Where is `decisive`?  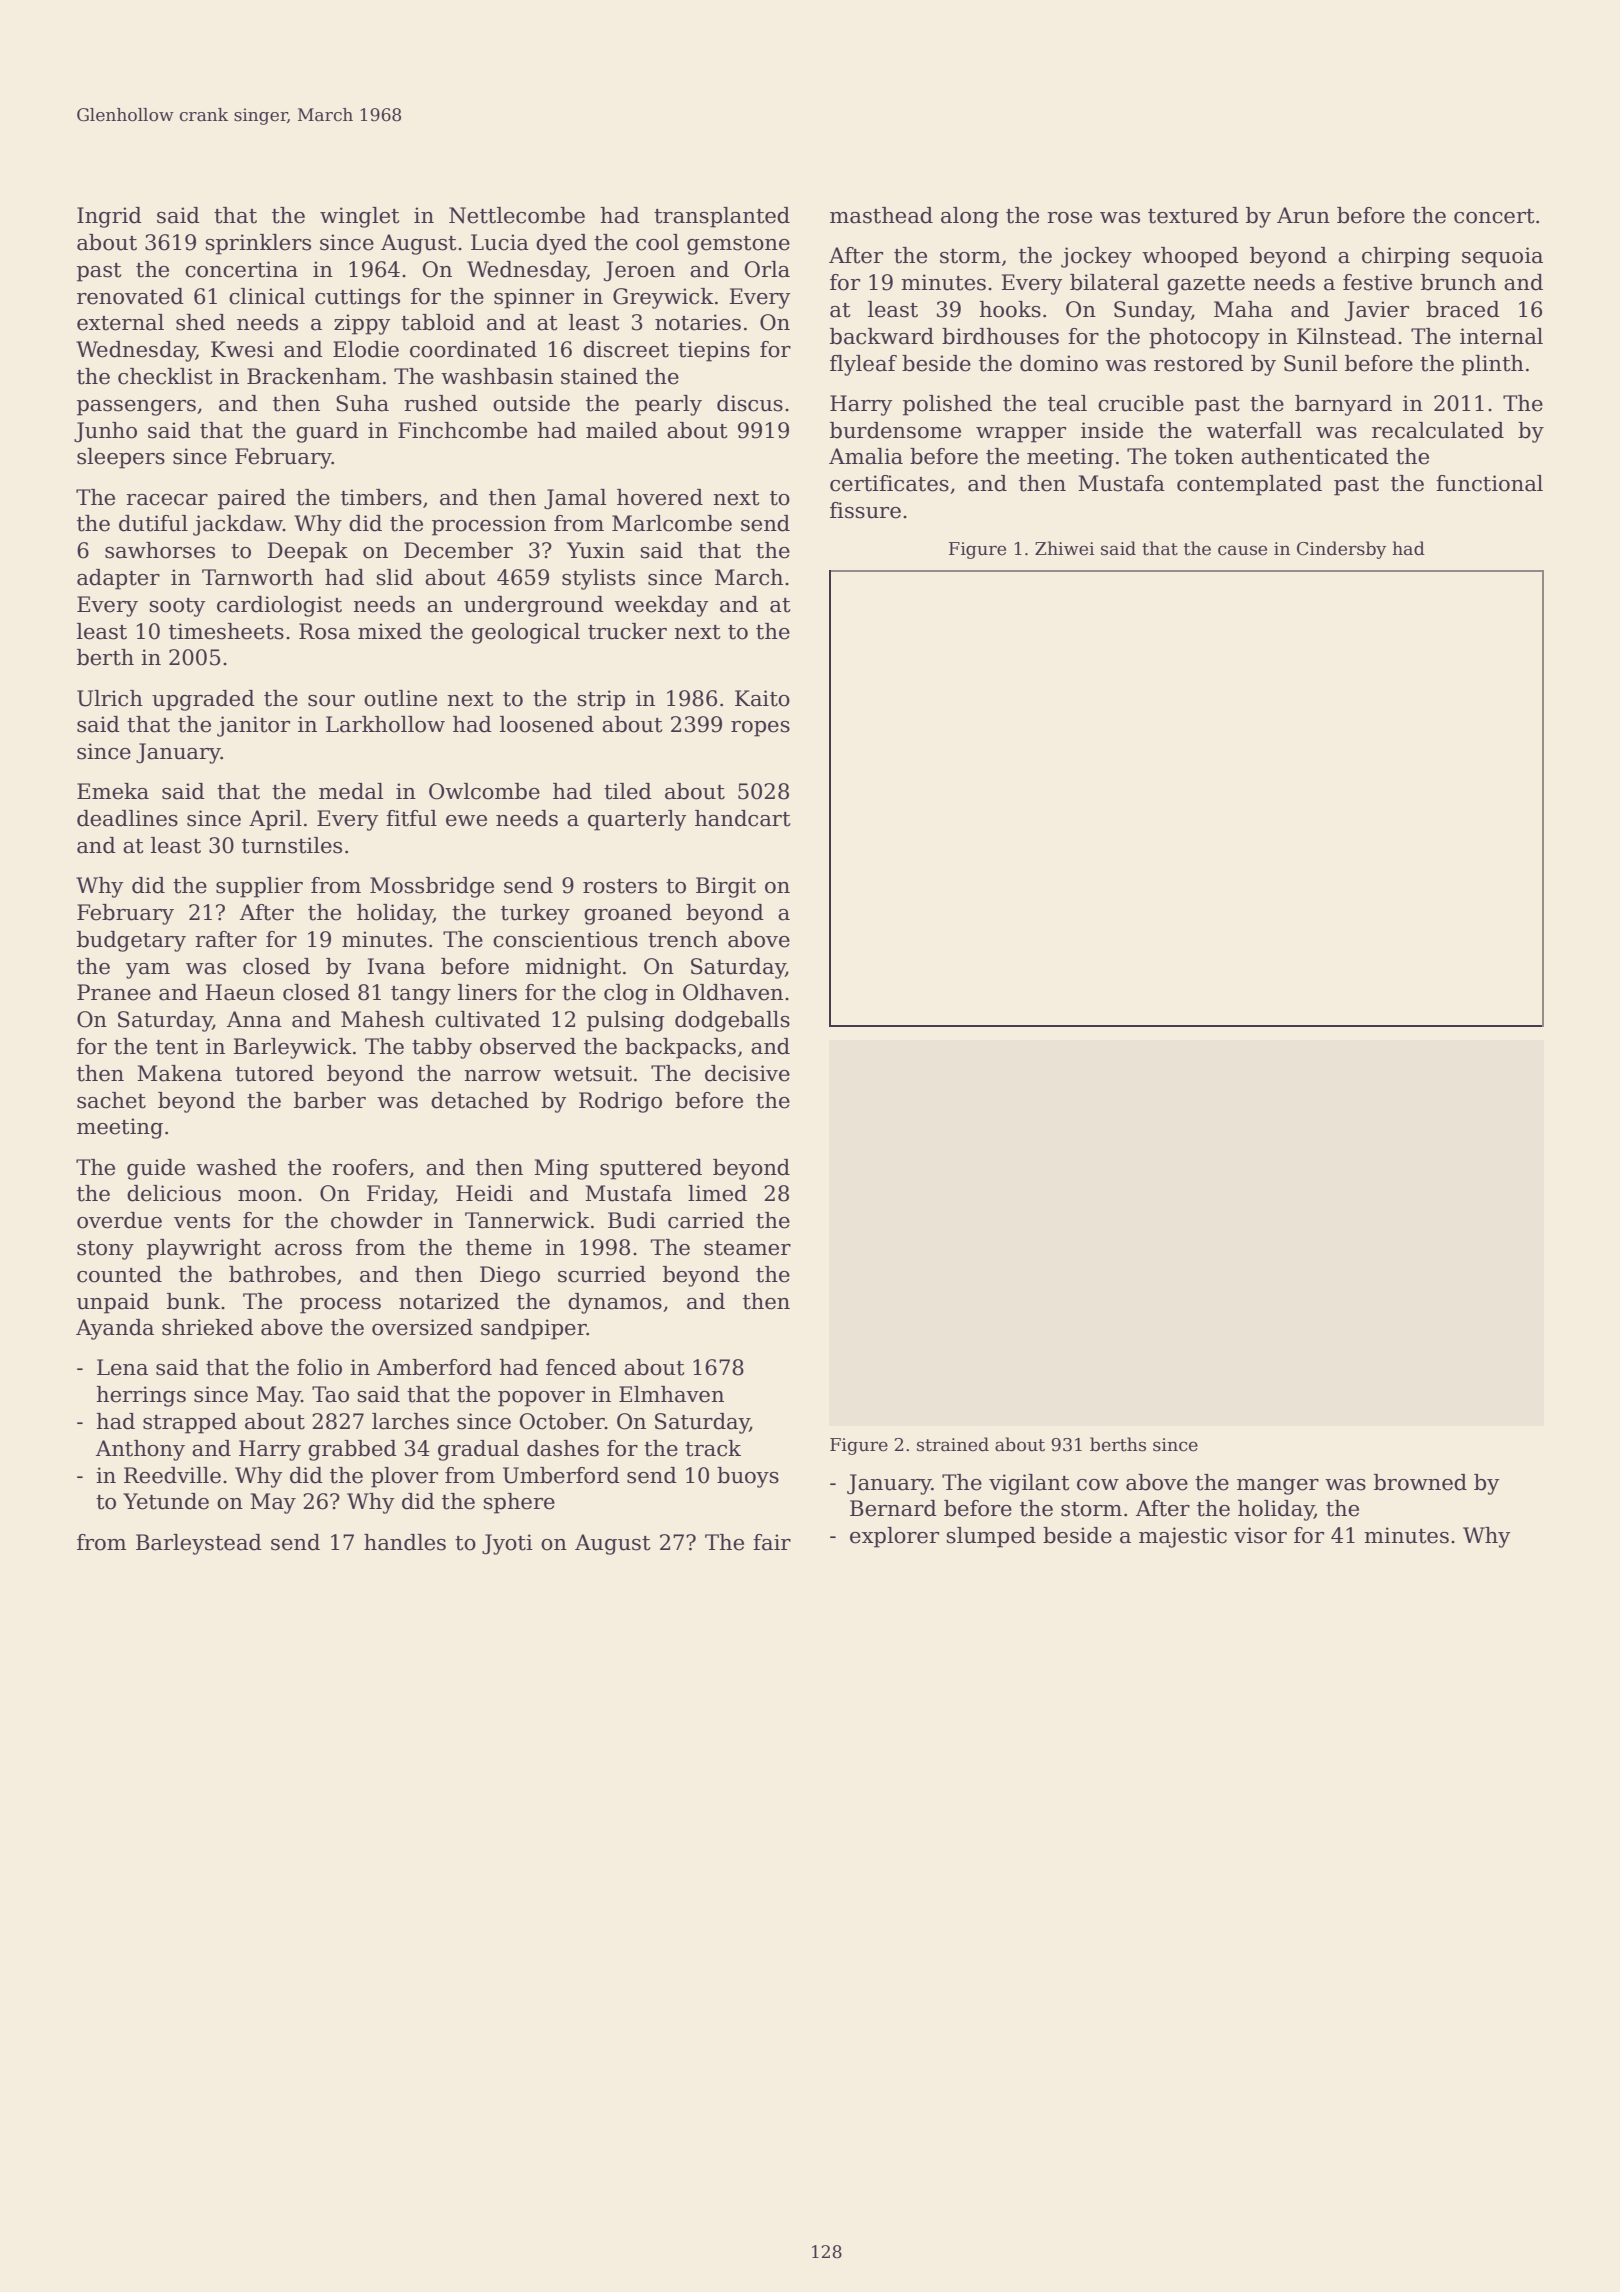
decisive is located at coordinates (747, 1073).
